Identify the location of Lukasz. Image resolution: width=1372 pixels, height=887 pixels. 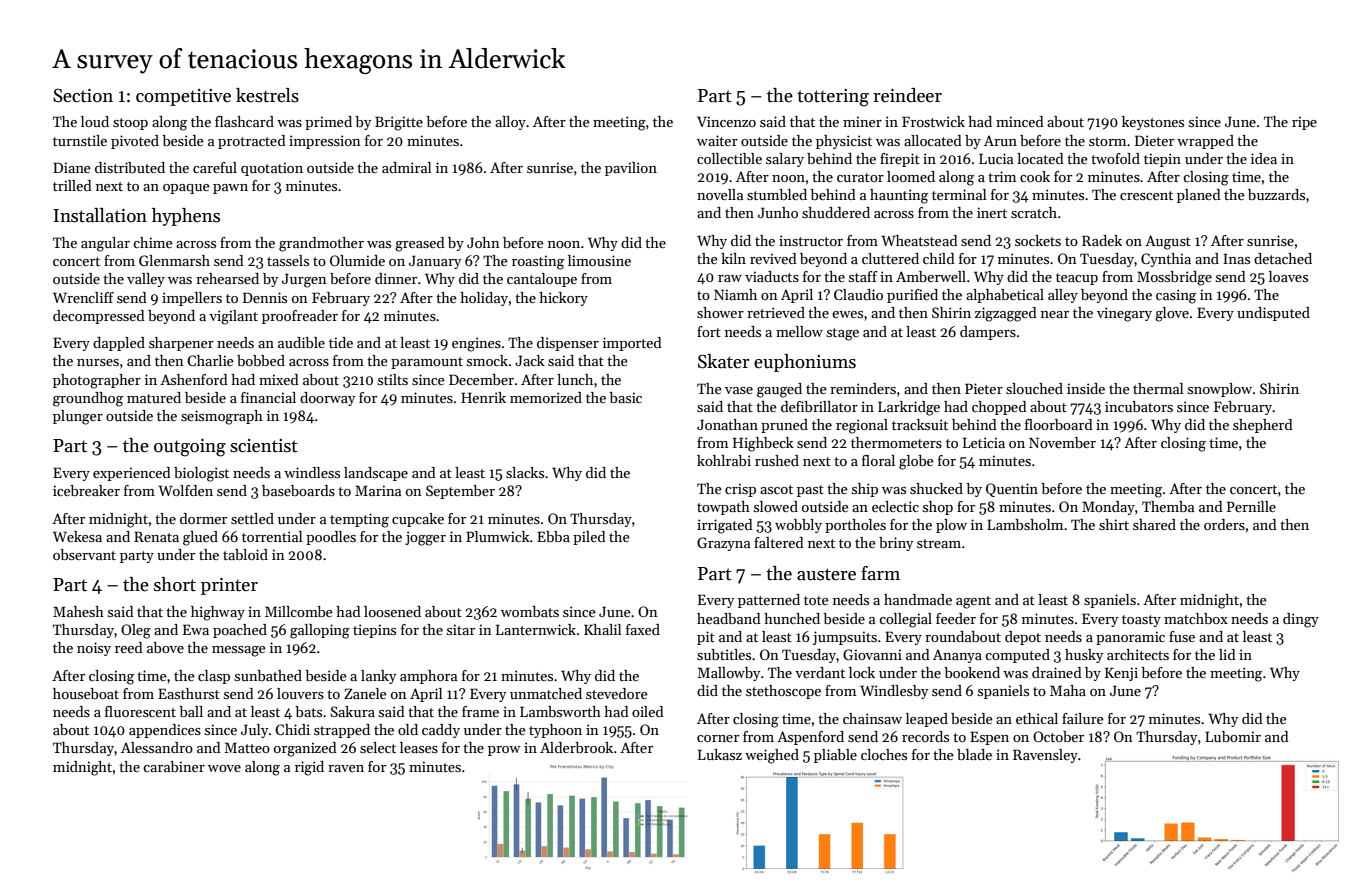
(720, 754).
